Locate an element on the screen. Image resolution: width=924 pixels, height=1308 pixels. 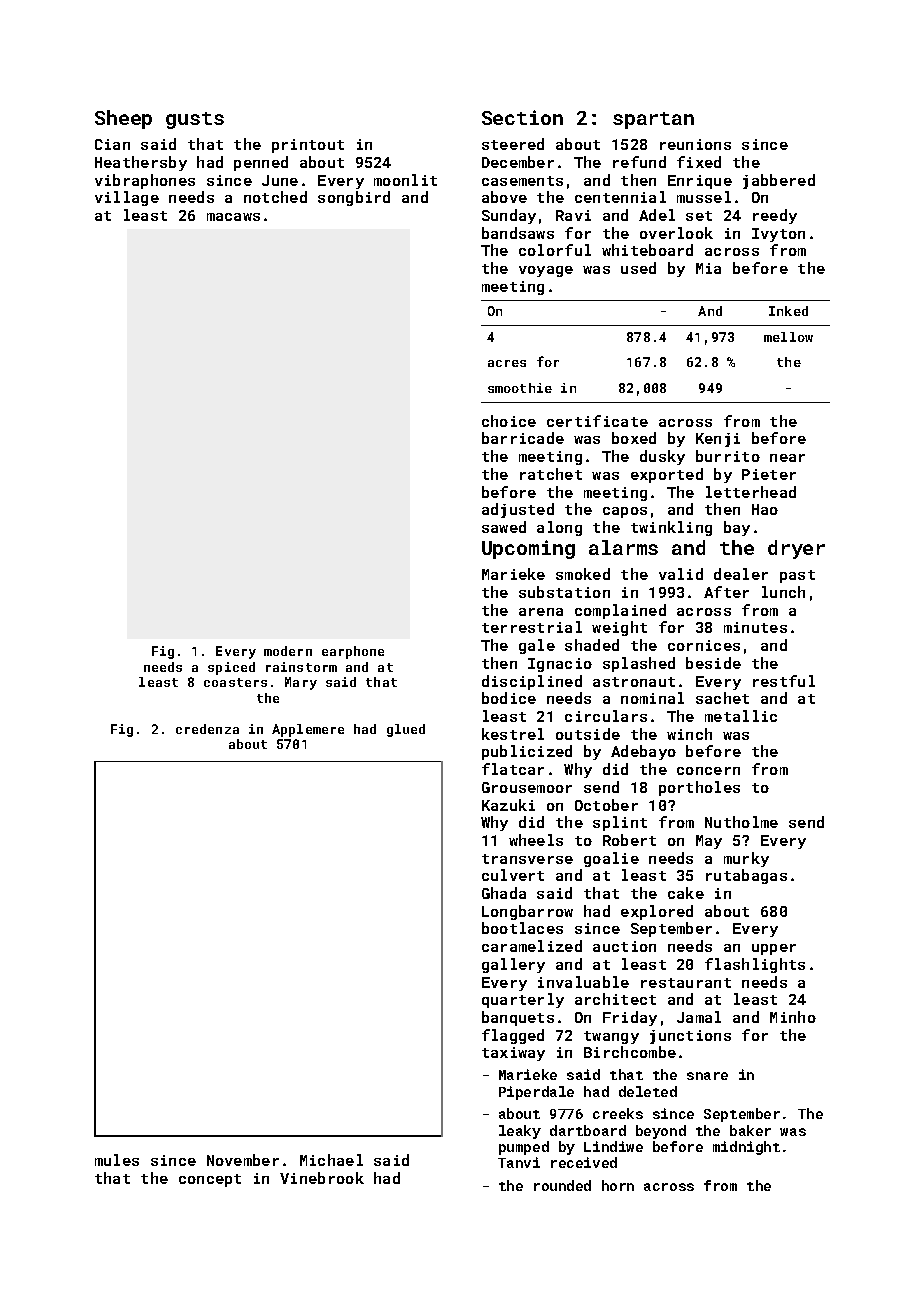
Inked is located at coordinates (788, 311).
